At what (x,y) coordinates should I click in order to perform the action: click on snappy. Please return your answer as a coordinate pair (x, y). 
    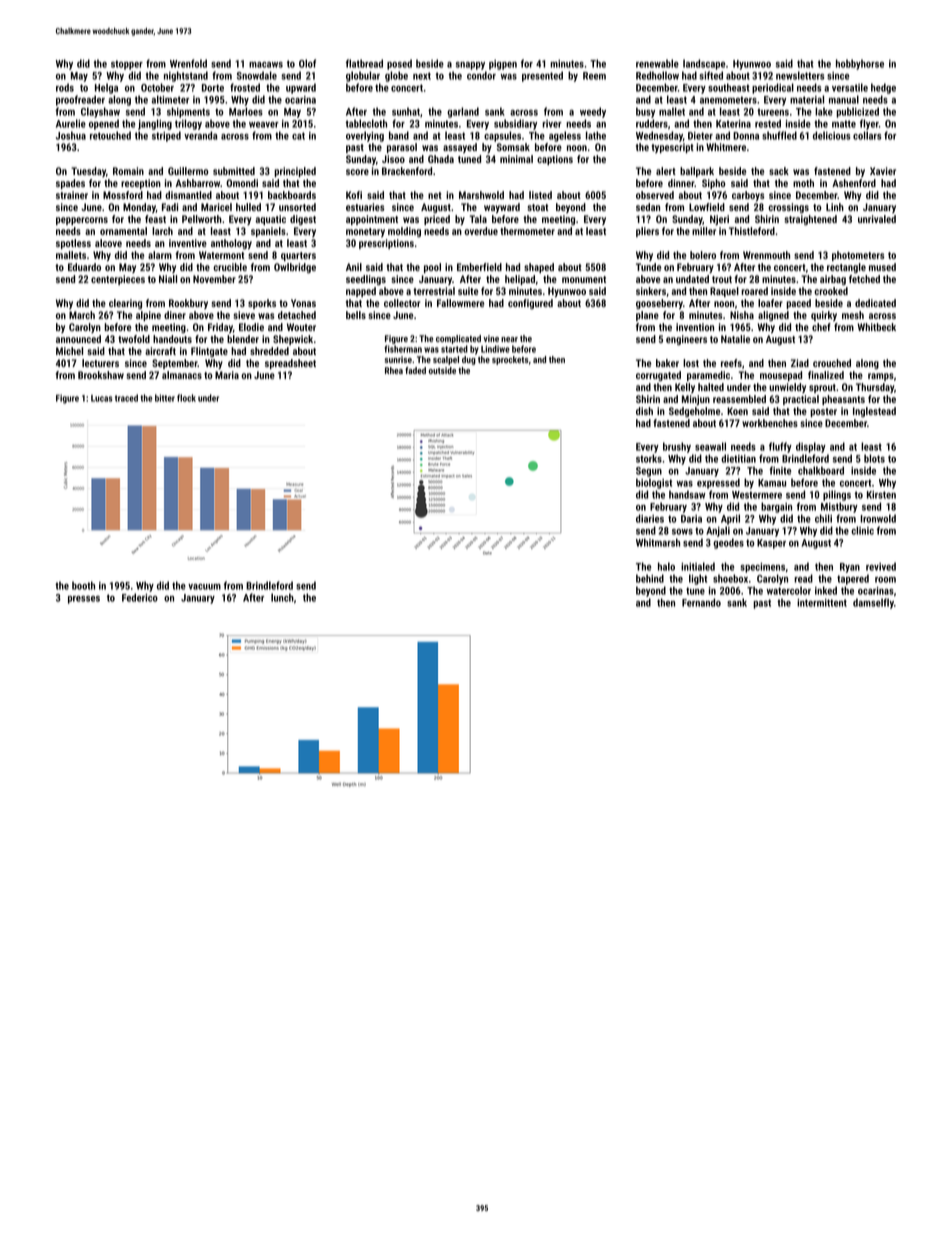
    Looking at the image, I should click on (470, 66).
